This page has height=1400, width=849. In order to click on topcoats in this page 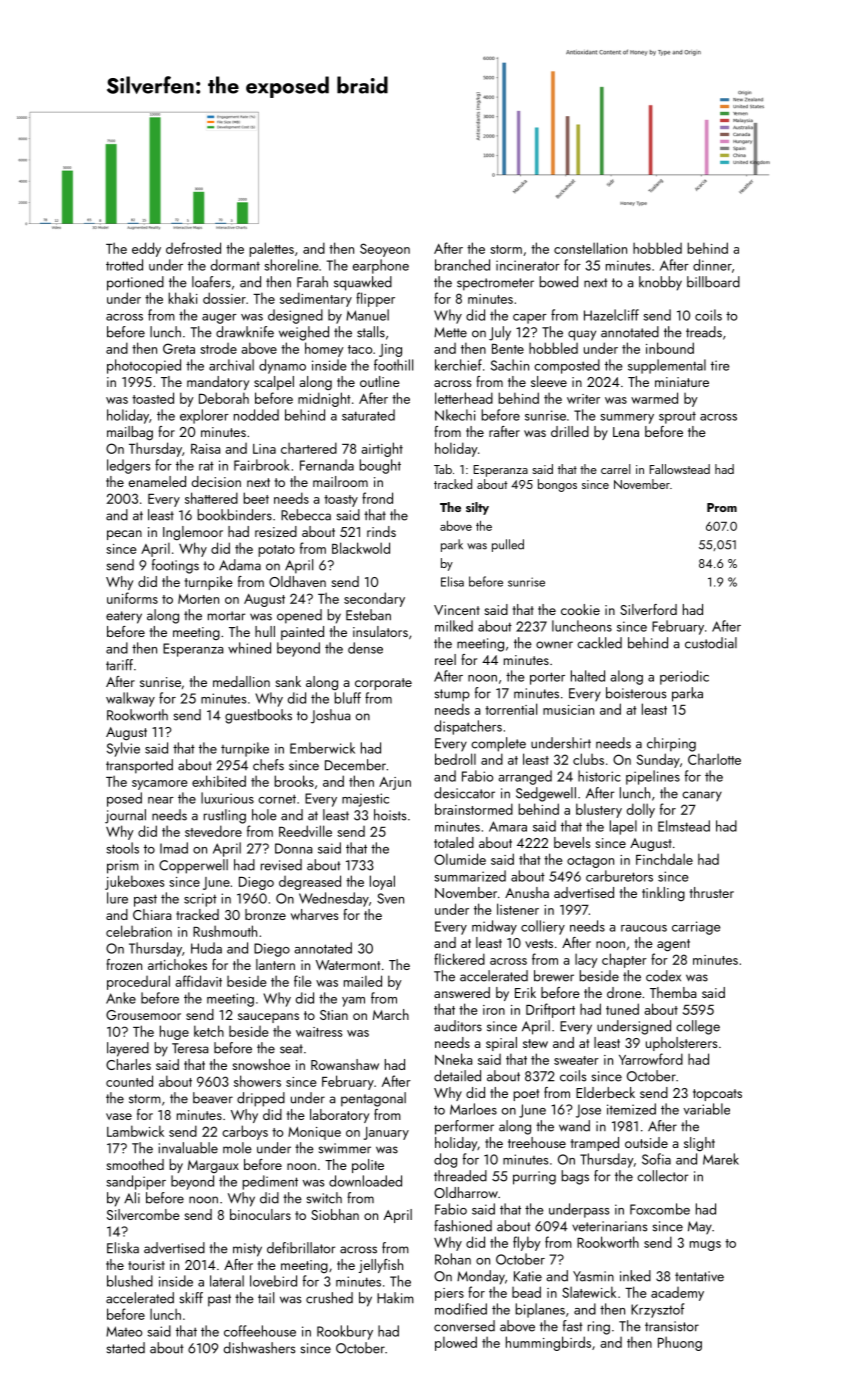, I will do `click(717, 1095)`.
